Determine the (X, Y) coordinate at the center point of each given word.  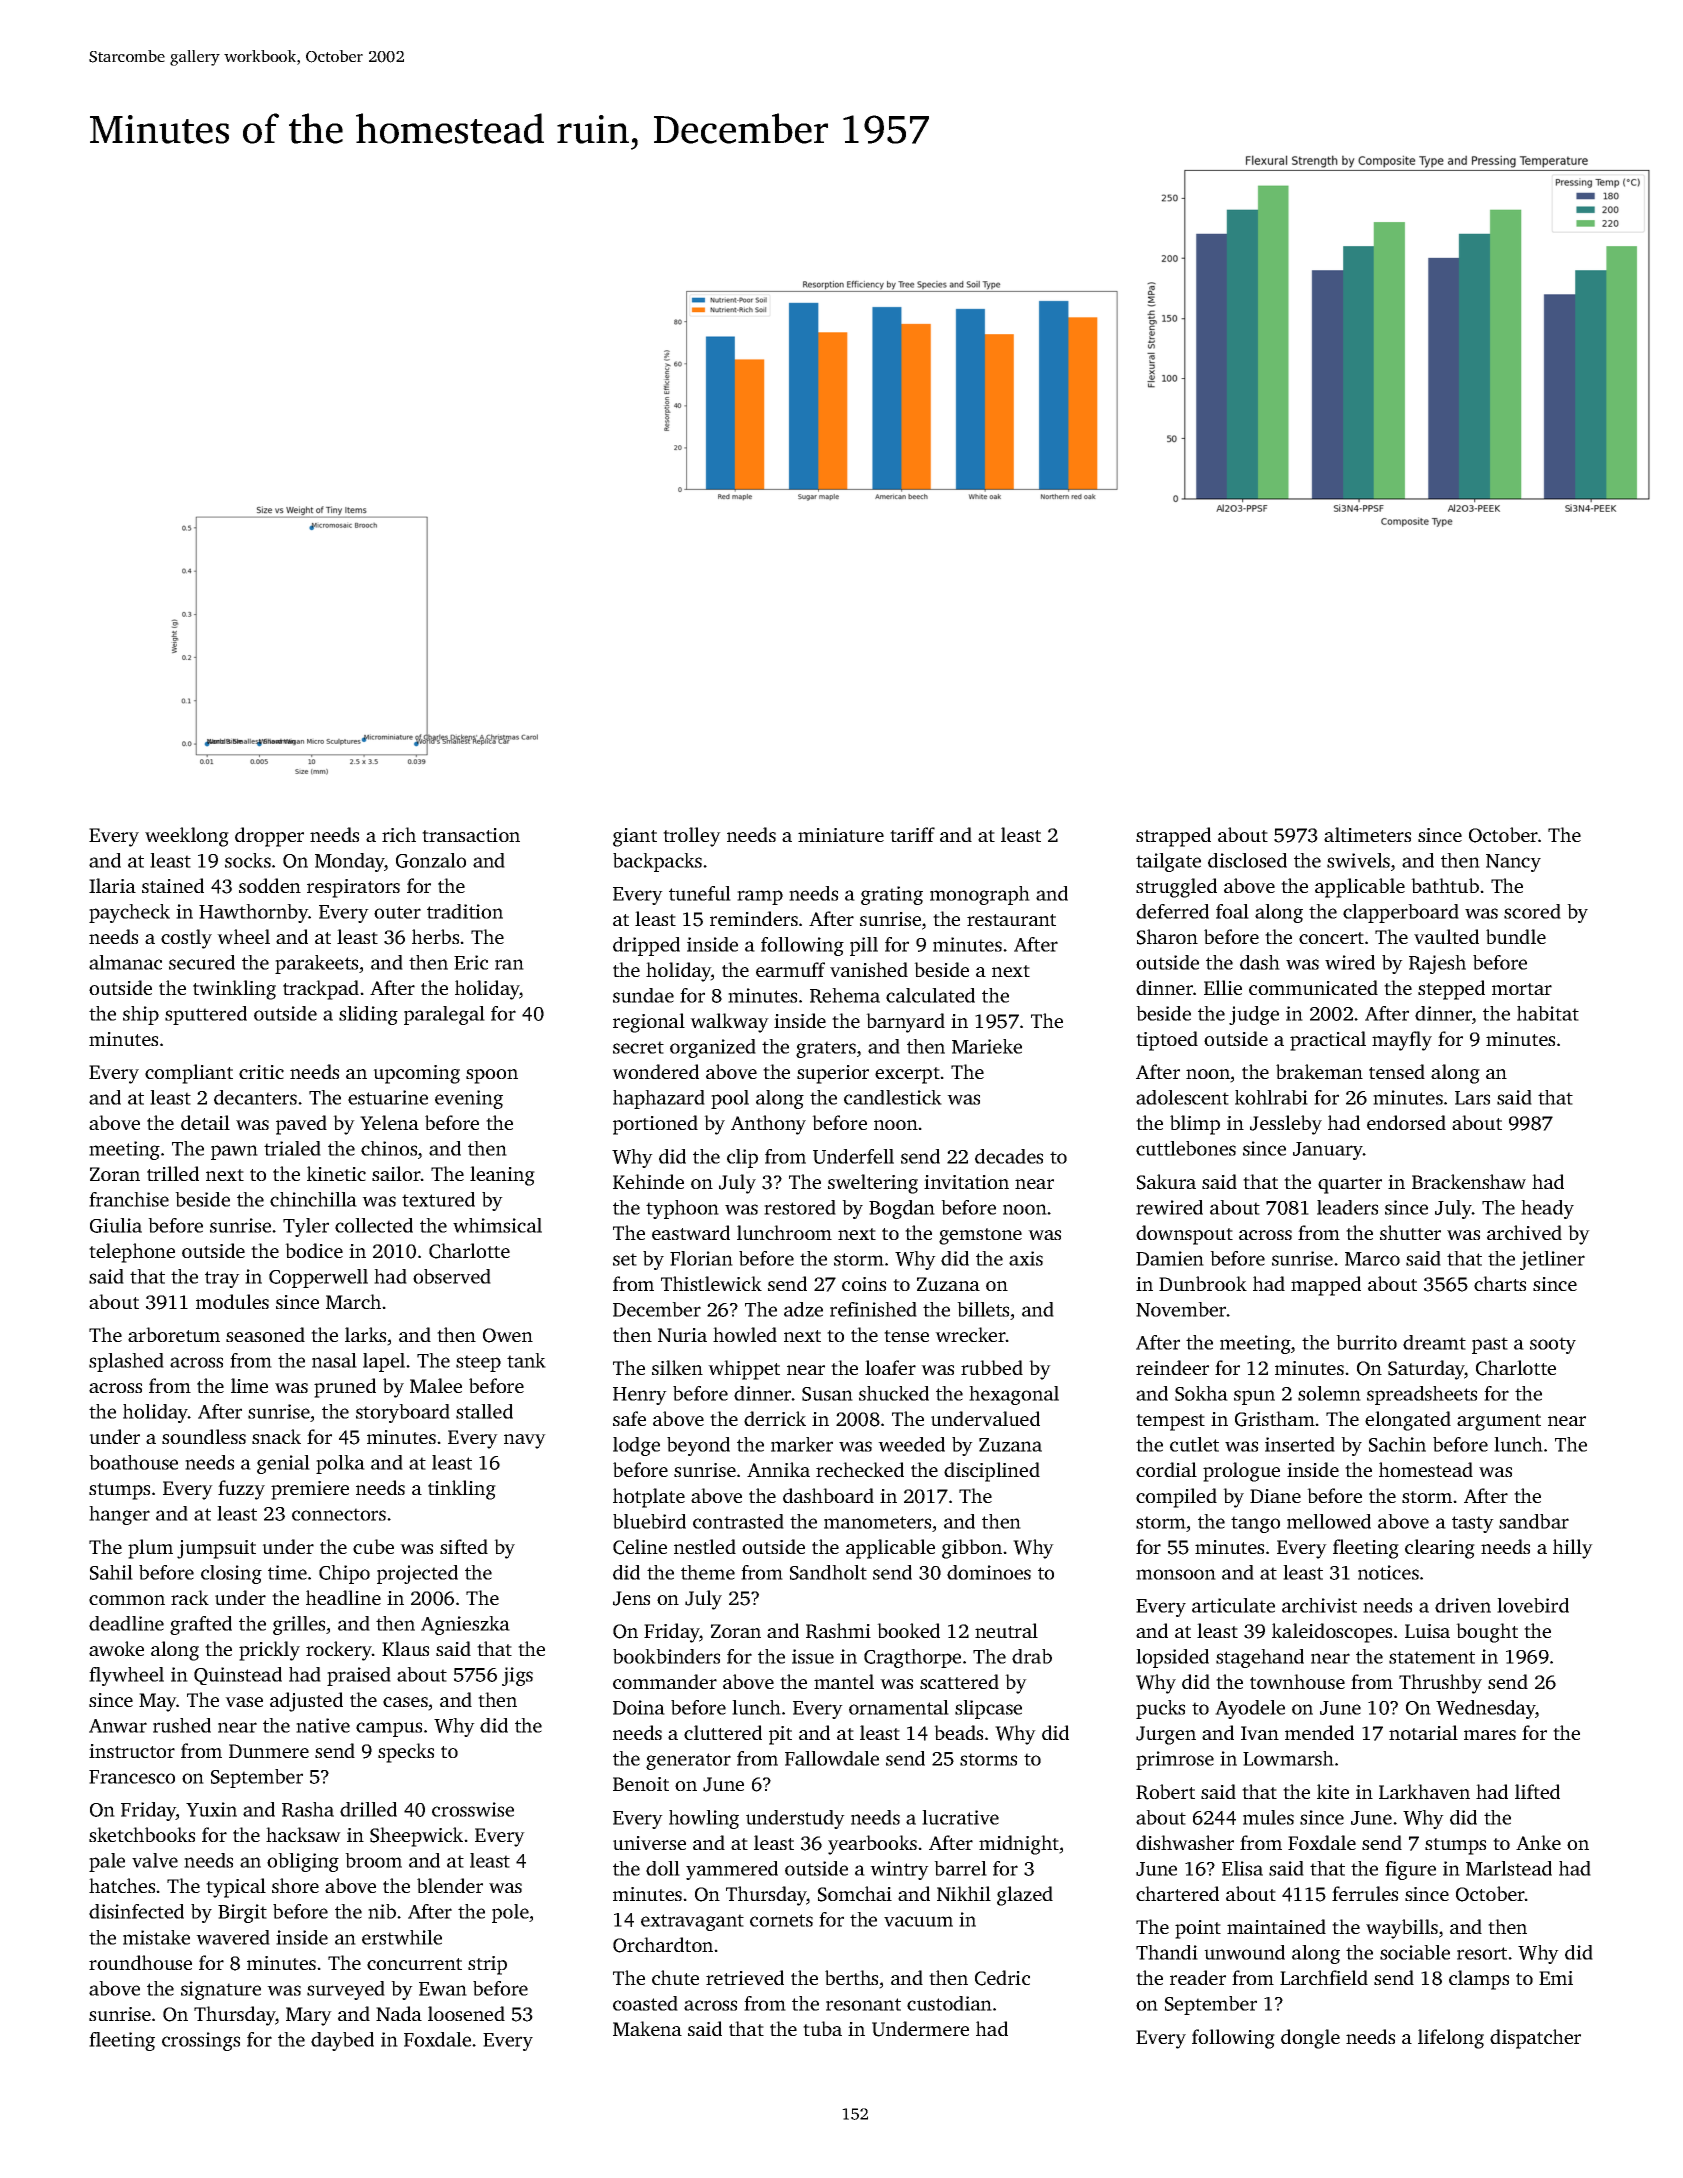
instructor (132, 1751)
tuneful (700, 893)
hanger (119, 1515)
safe (629, 1418)
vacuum (918, 1921)
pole (510, 1913)
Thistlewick (711, 1283)
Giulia (116, 1225)
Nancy (1513, 863)
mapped (1326, 1286)
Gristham (1275, 1419)
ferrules (1365, 1893)
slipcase (988, 1709)
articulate (1233, 1605)
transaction (471, 835)
